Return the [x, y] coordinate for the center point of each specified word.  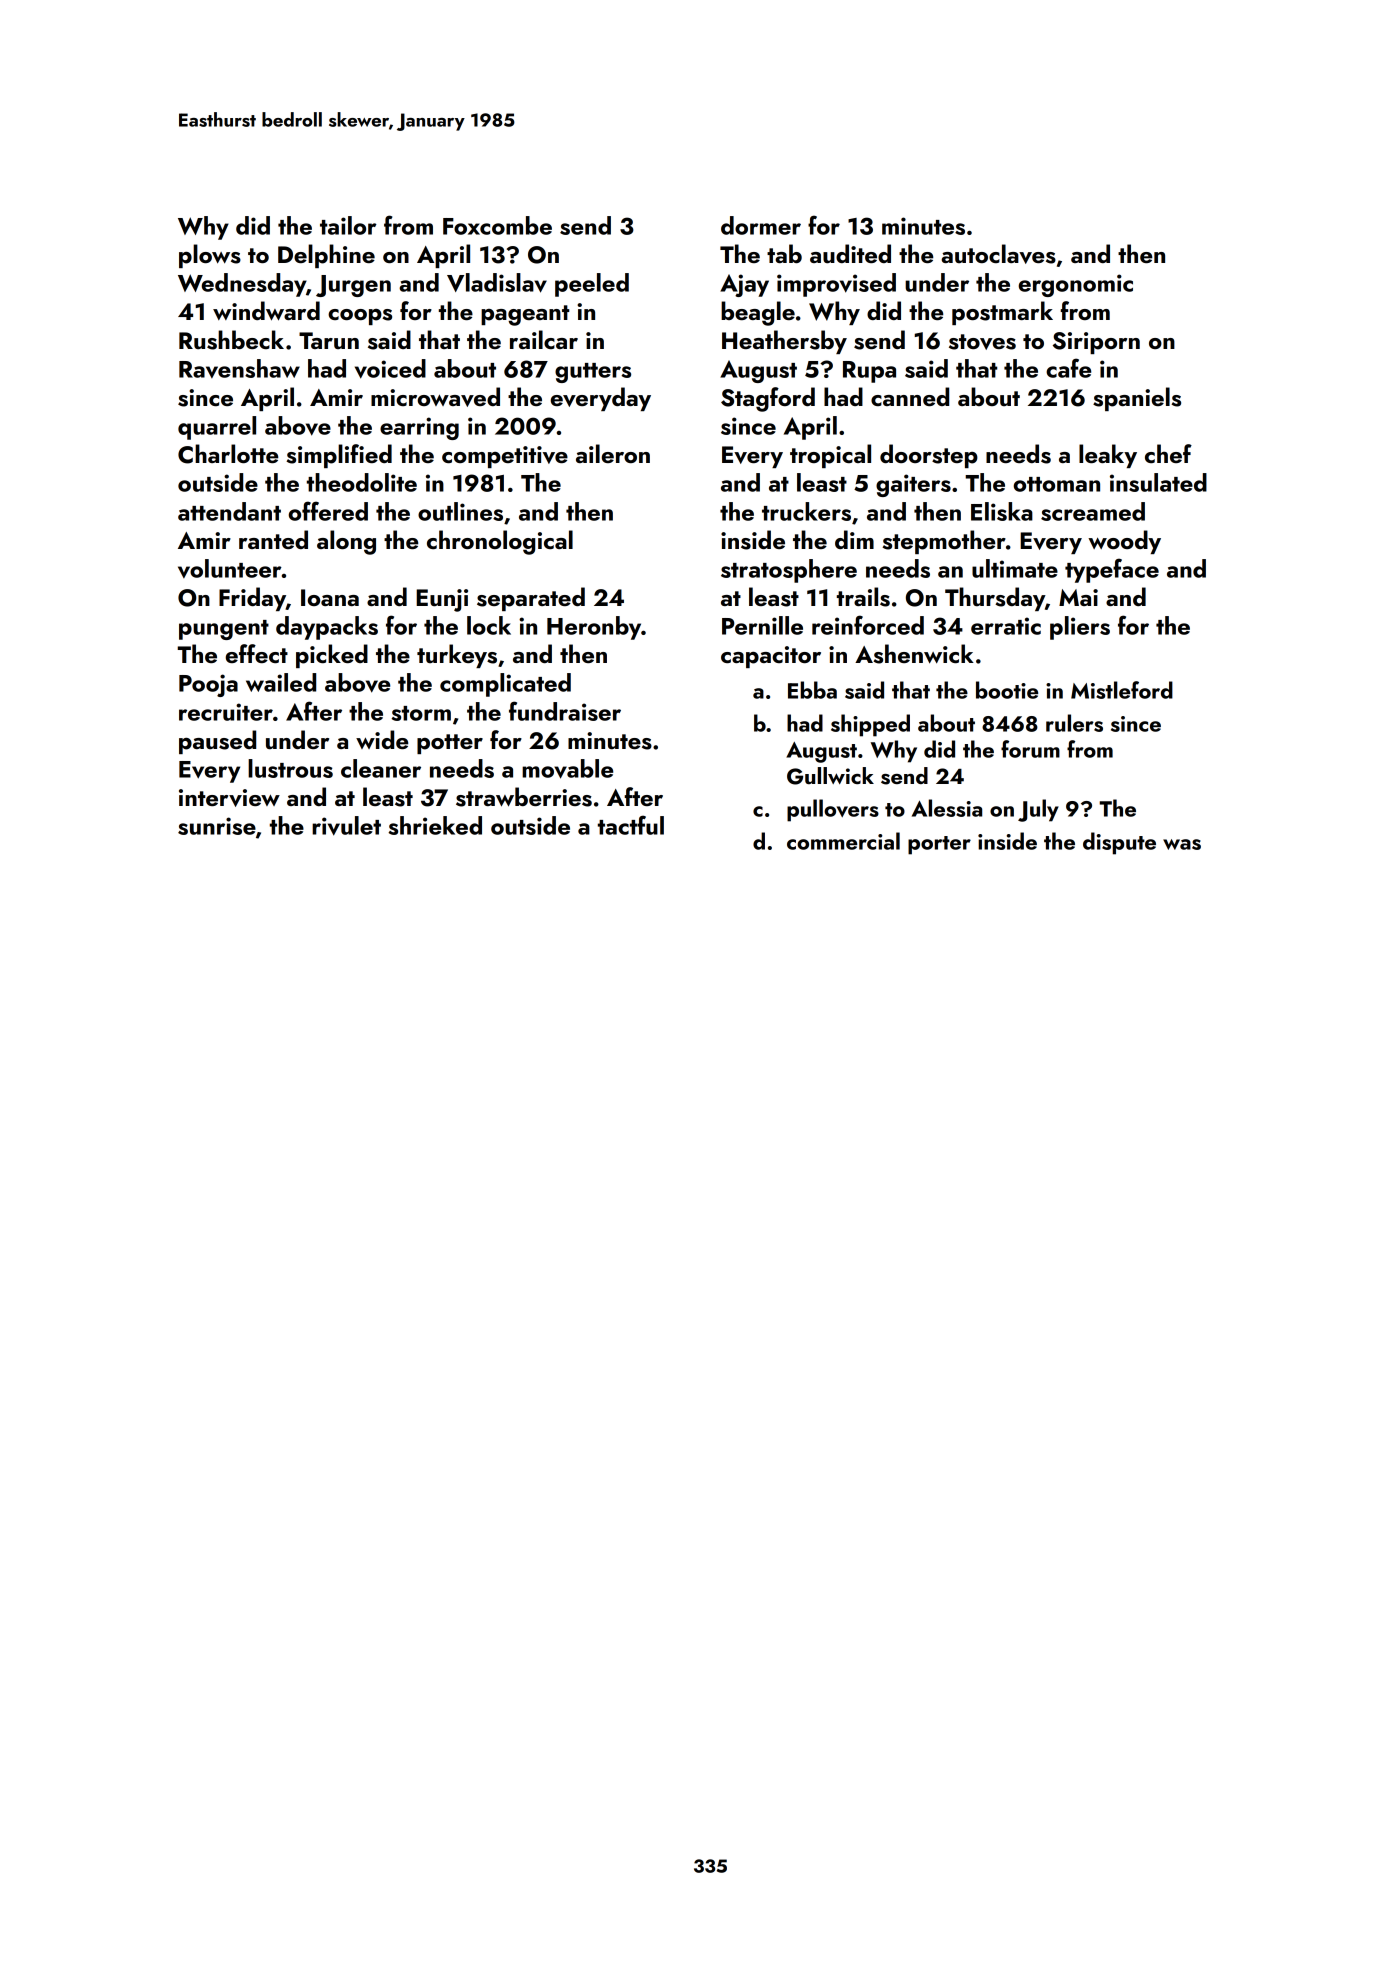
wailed [281, 682]
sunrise [217, 826]
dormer [761, 225]
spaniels [1137, 399]
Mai [1078, 597]
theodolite [362, 482]
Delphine [326, 256]
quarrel [217, 428]
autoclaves [998, 254]
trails [863, 597]
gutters [593, 373]
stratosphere [789, 571]
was [1182, 844]
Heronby [594, 628]
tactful [631, 825]
